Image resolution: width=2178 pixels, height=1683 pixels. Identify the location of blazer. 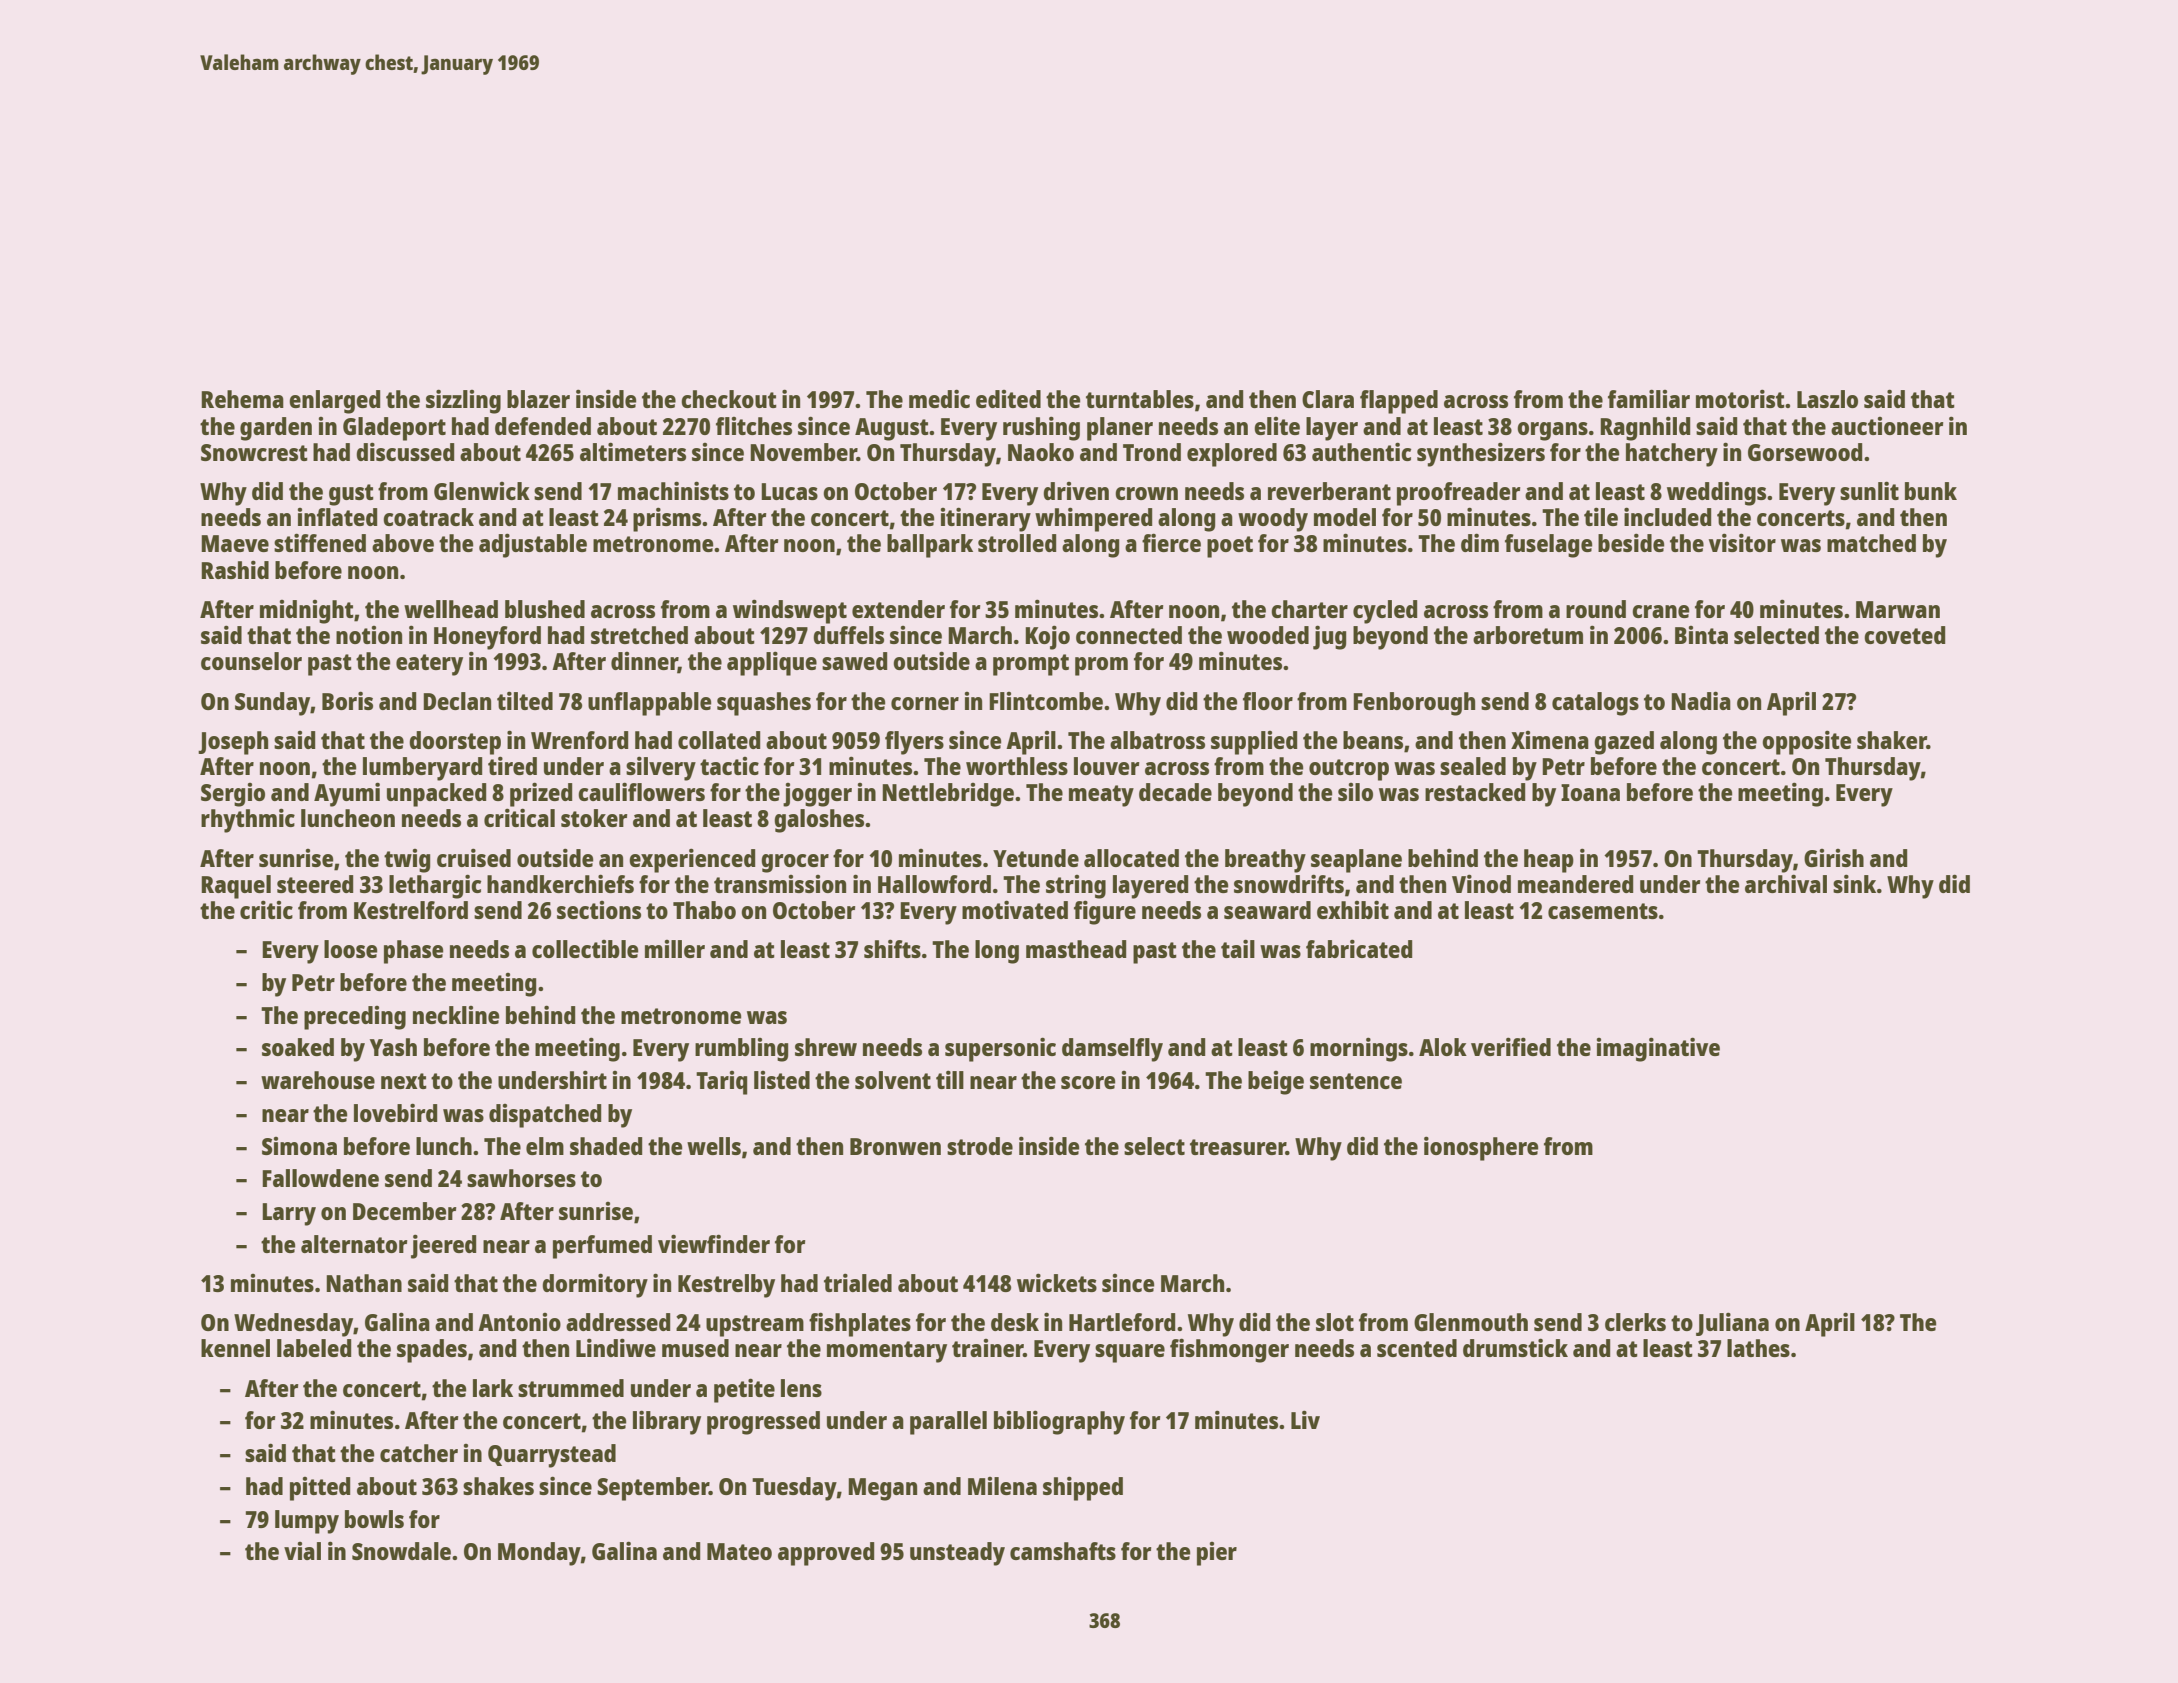
(538, 399).
